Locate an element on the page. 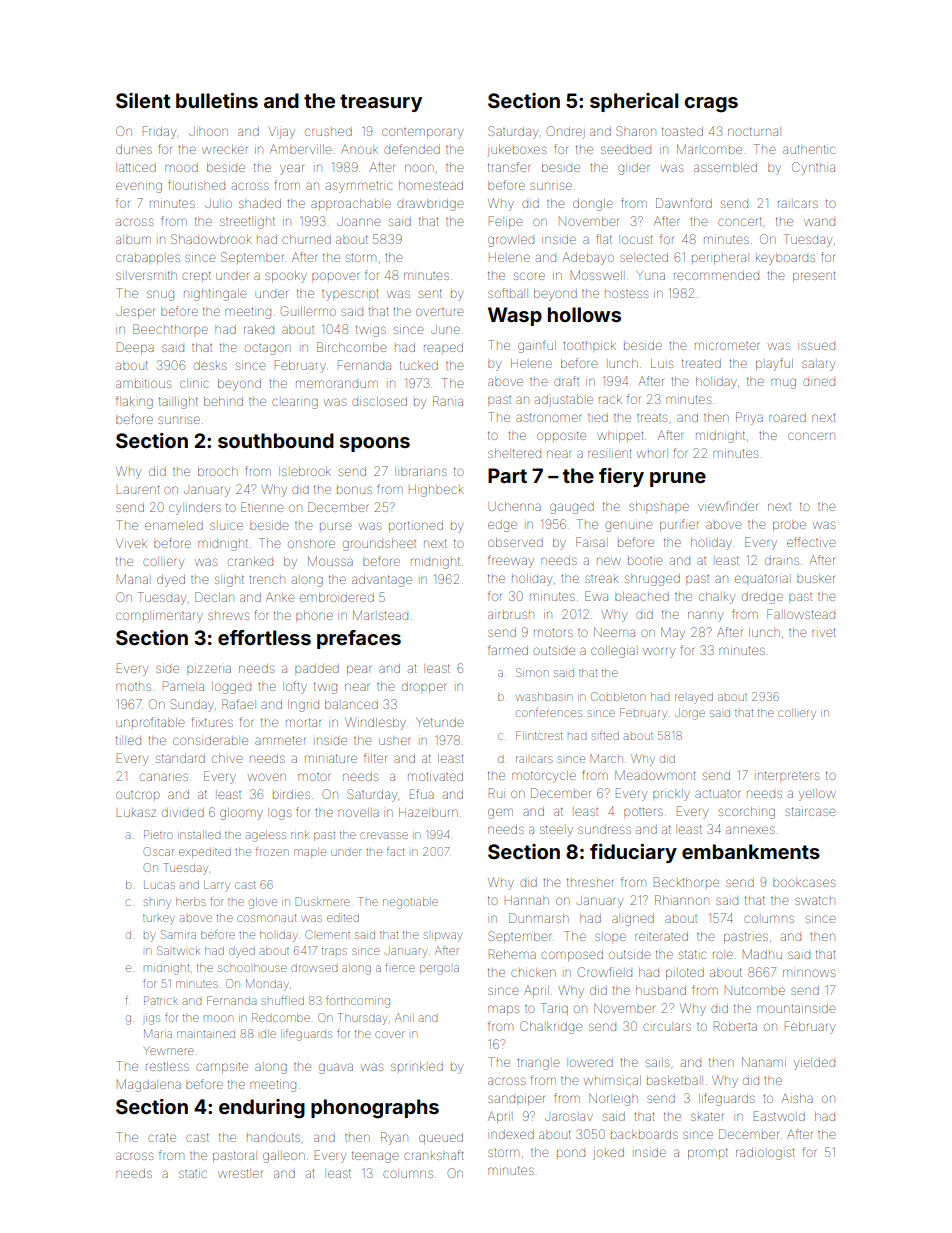  shaded is located at coordinates (260, 203).
